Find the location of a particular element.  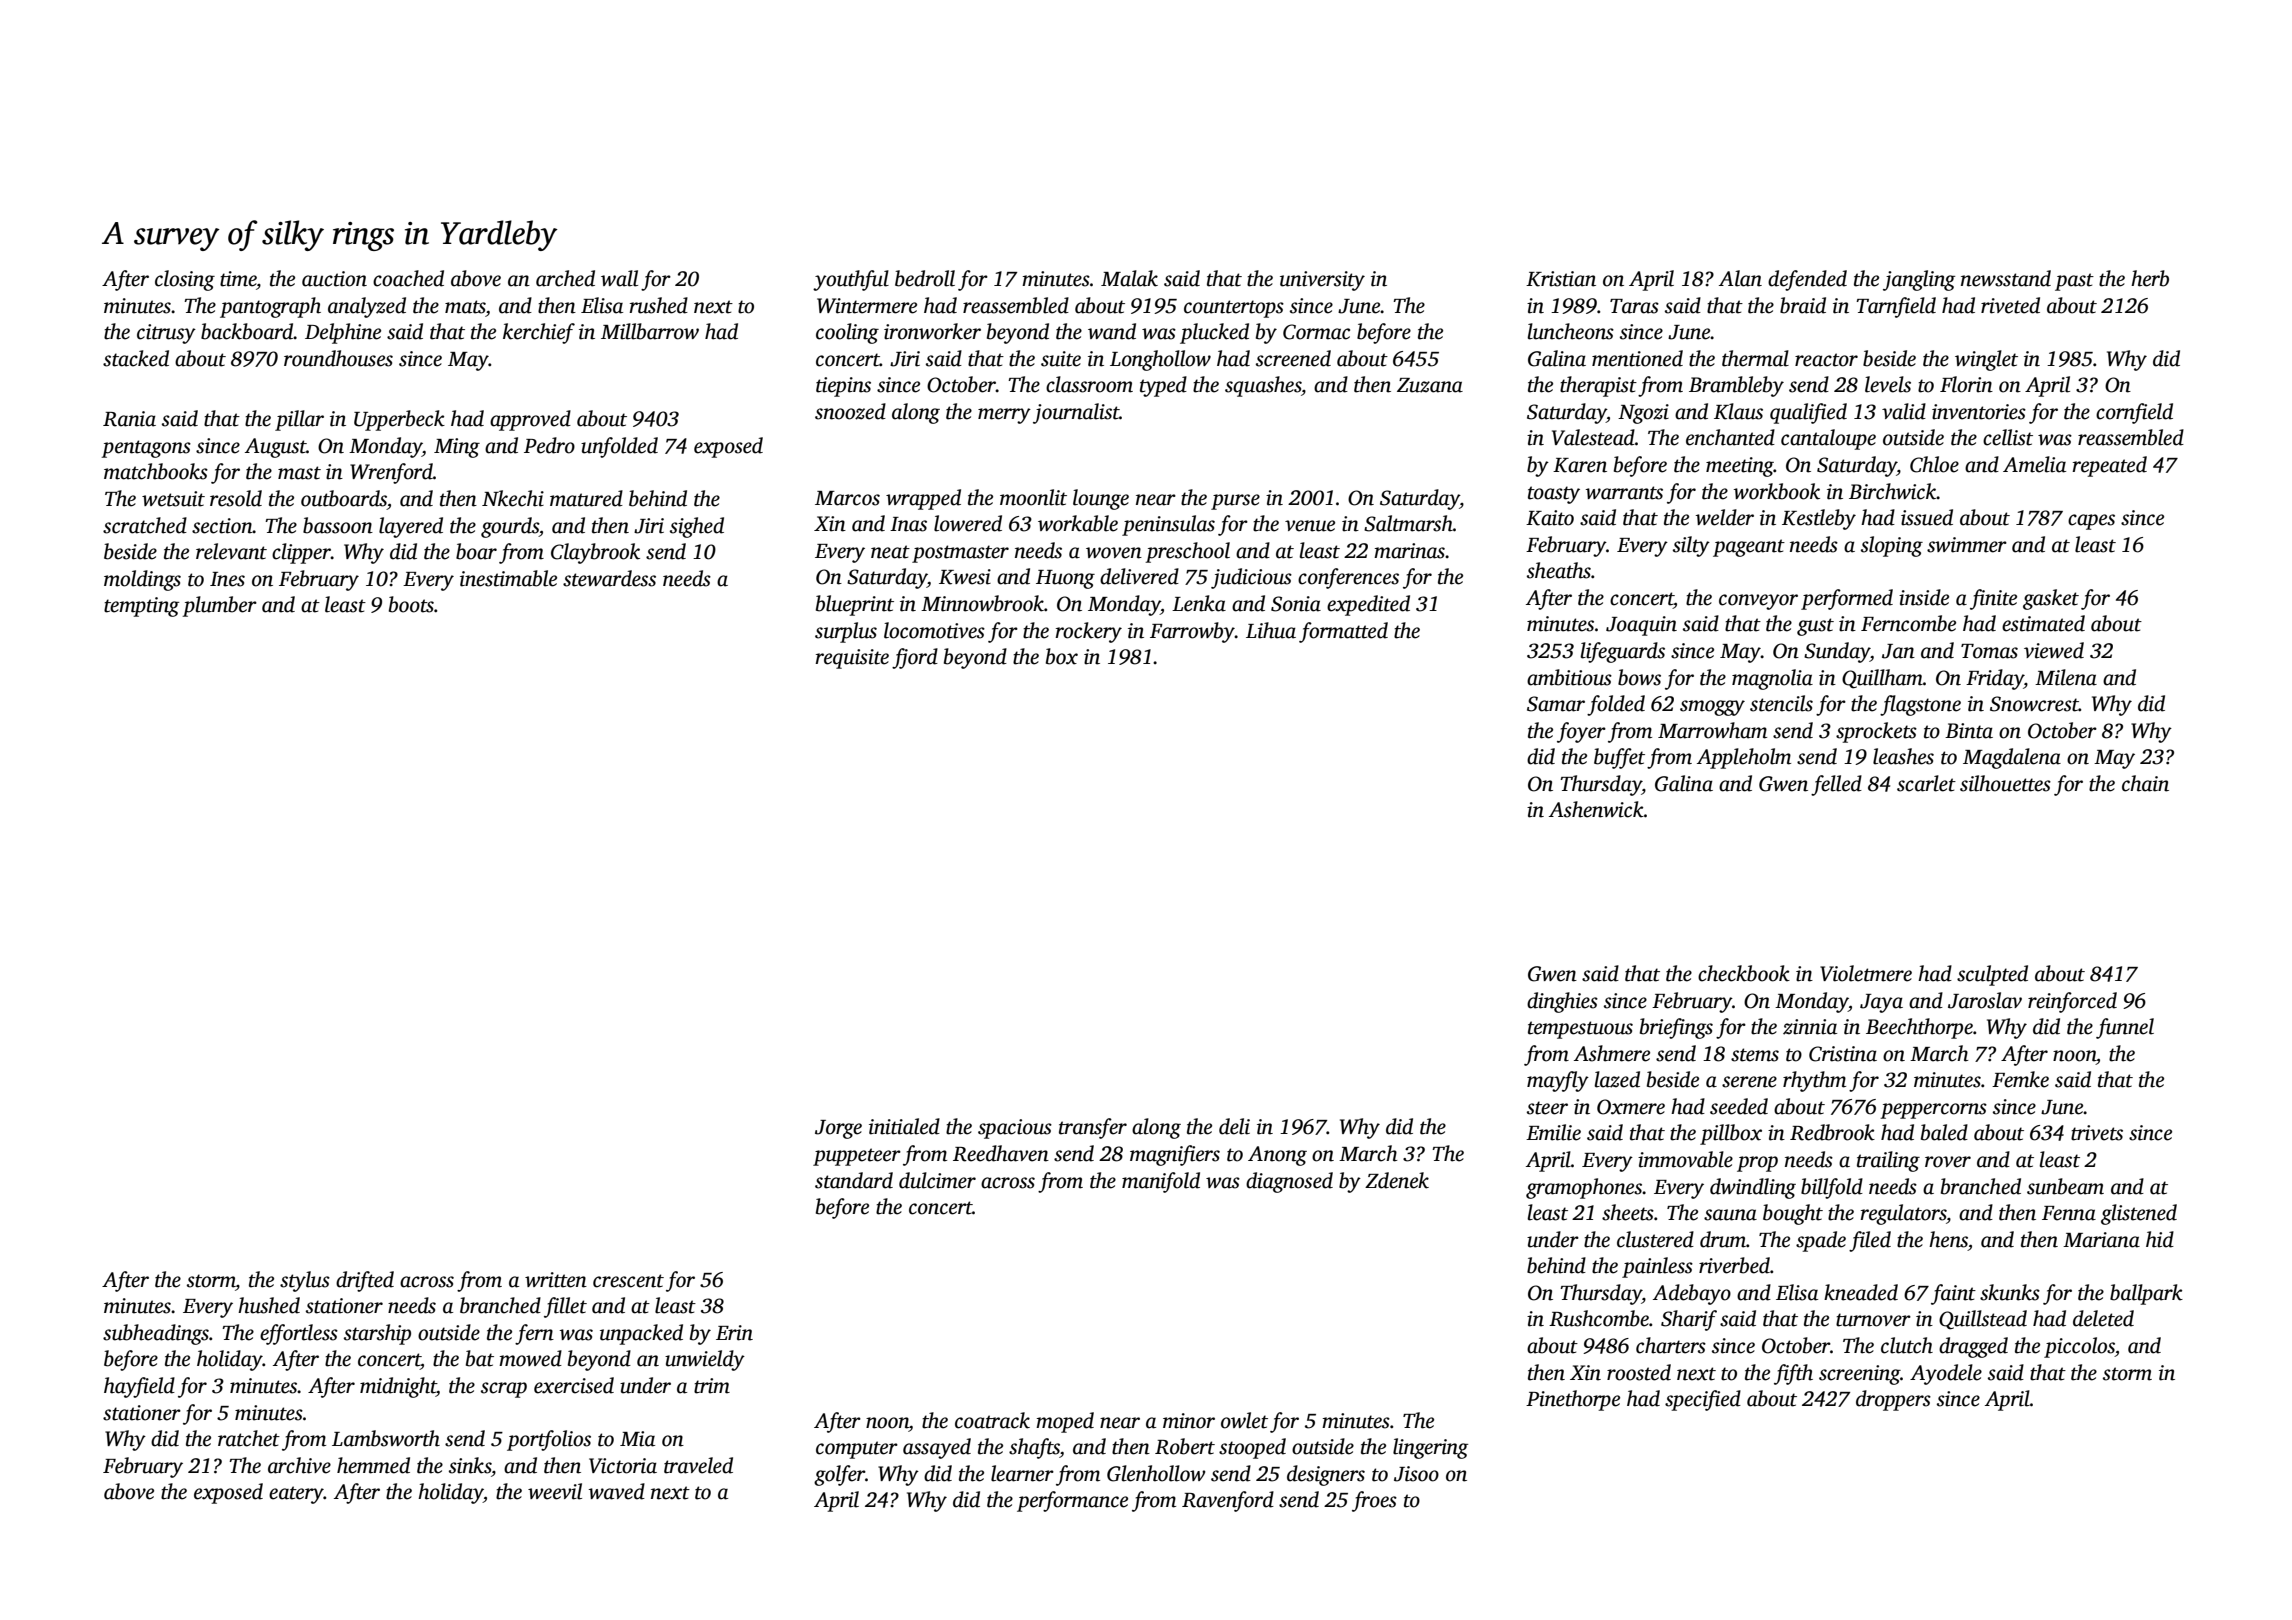

performance is located at coordinates (1072, 1501).
